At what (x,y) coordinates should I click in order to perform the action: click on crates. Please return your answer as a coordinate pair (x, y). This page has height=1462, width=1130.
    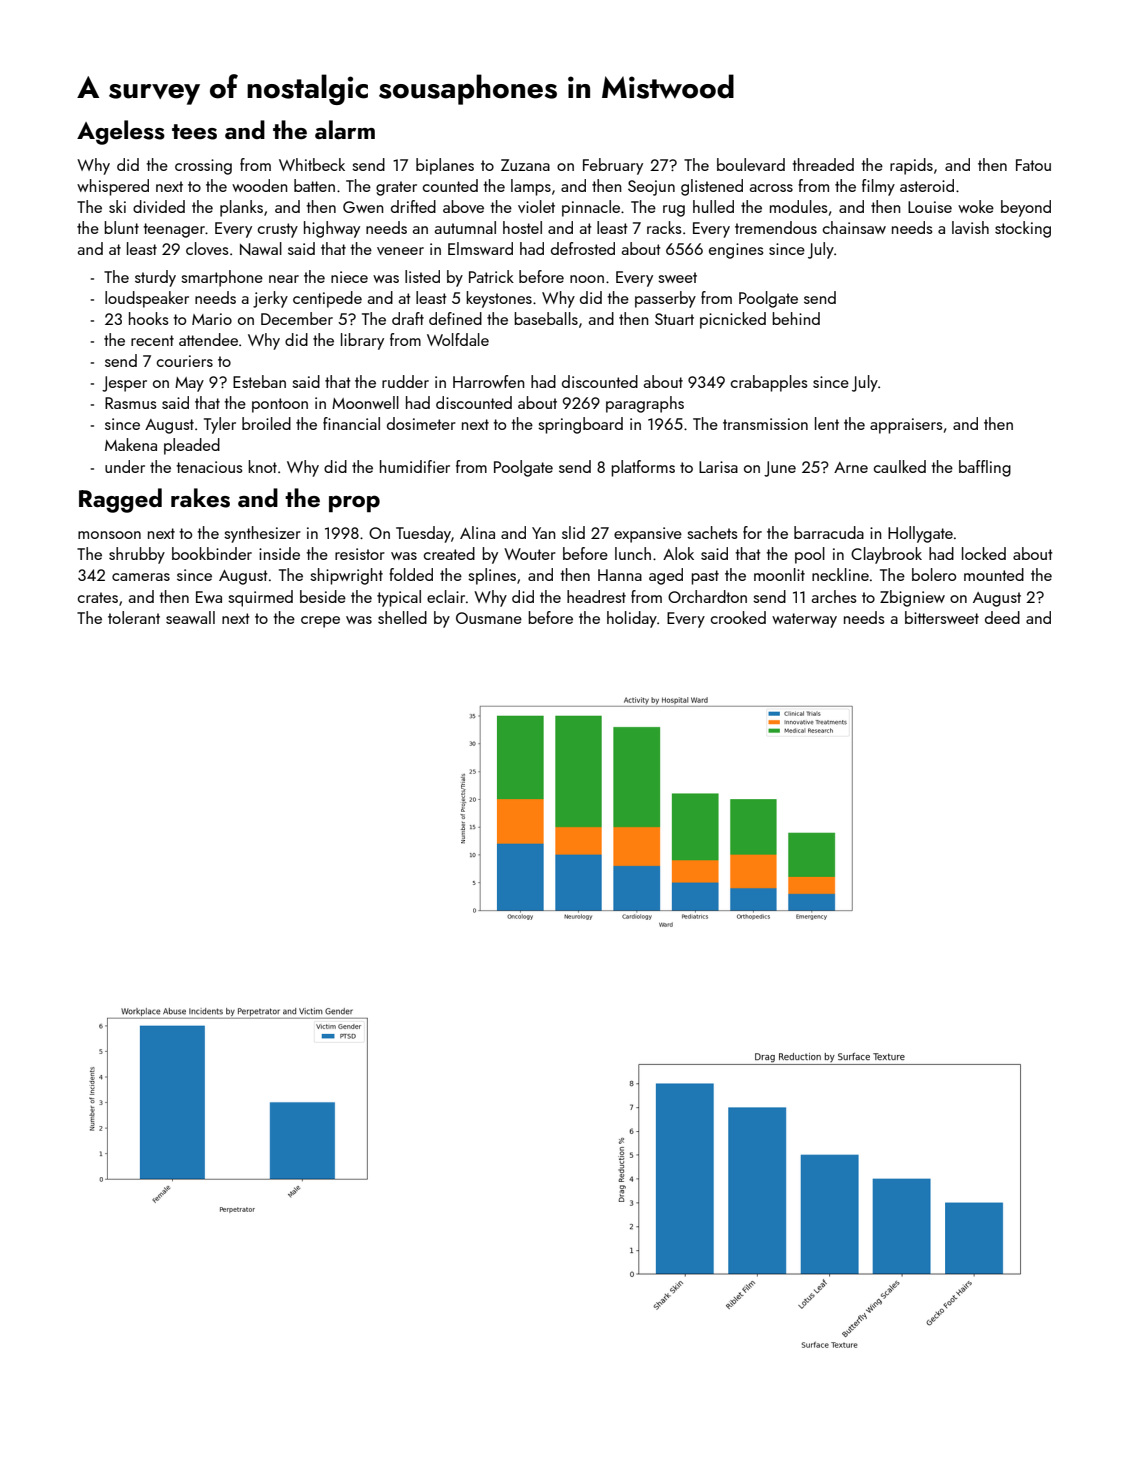
    Looking at the image, I should click on (98, 597).
